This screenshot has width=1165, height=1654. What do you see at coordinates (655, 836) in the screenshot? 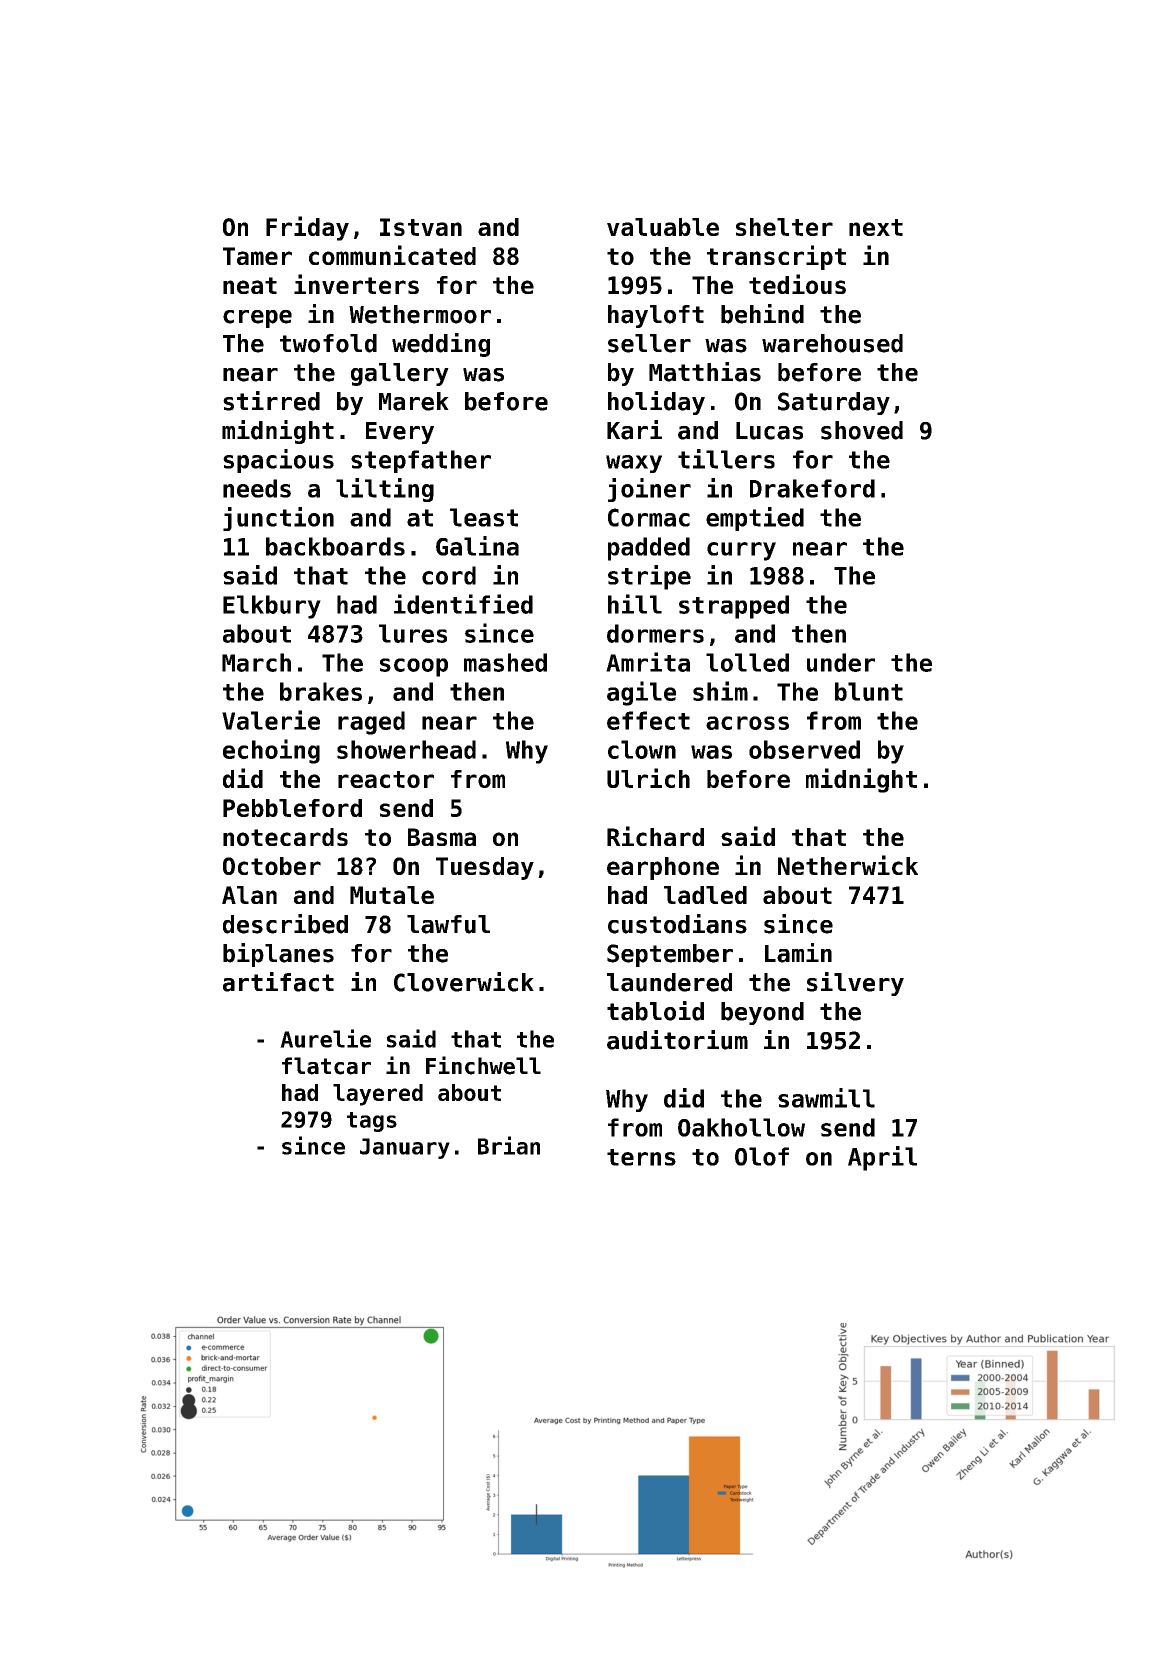
I see `Richard` at bounding box center [655, 836].
